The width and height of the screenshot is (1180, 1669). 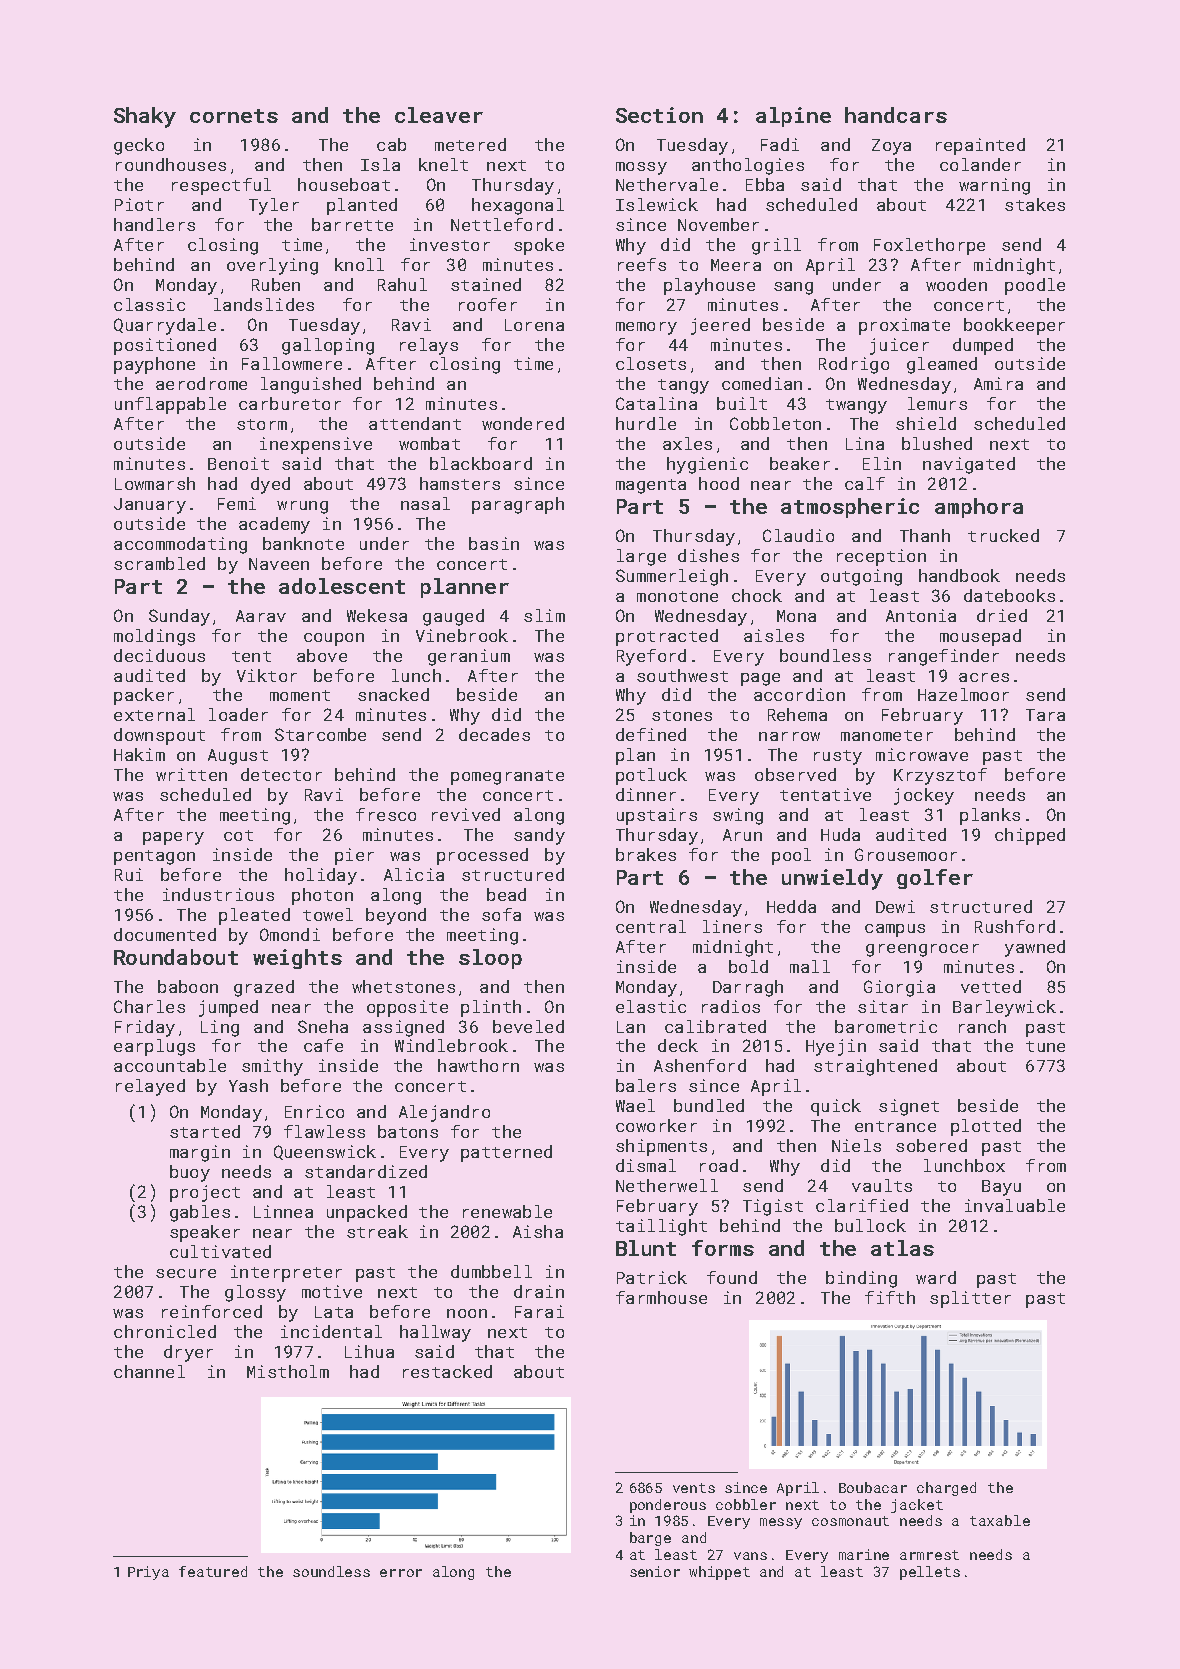 I want to click on sitar, so click(x=883, y=1006).
